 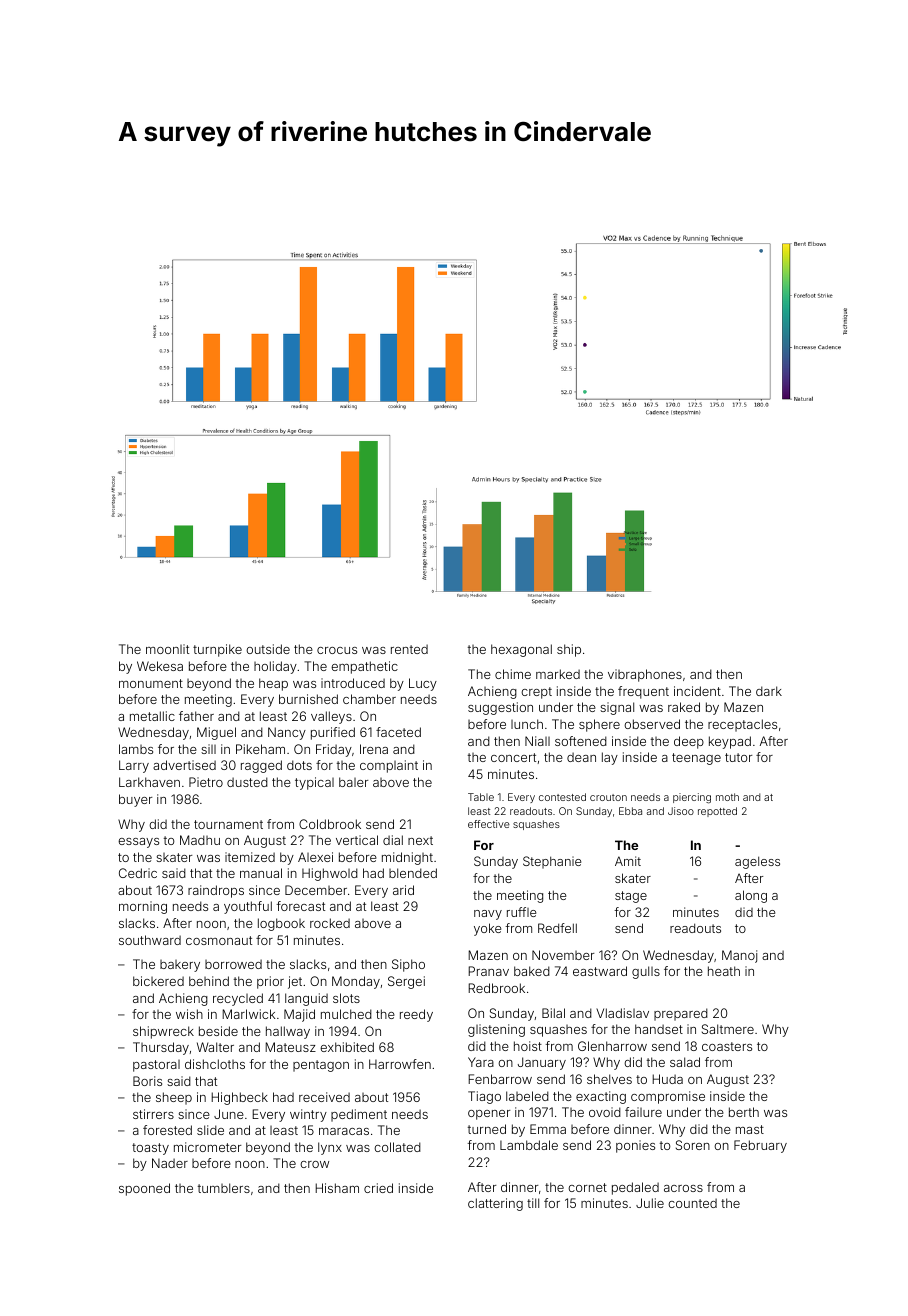 I want to click on Lambdale, so click(x=529, y=1145).
